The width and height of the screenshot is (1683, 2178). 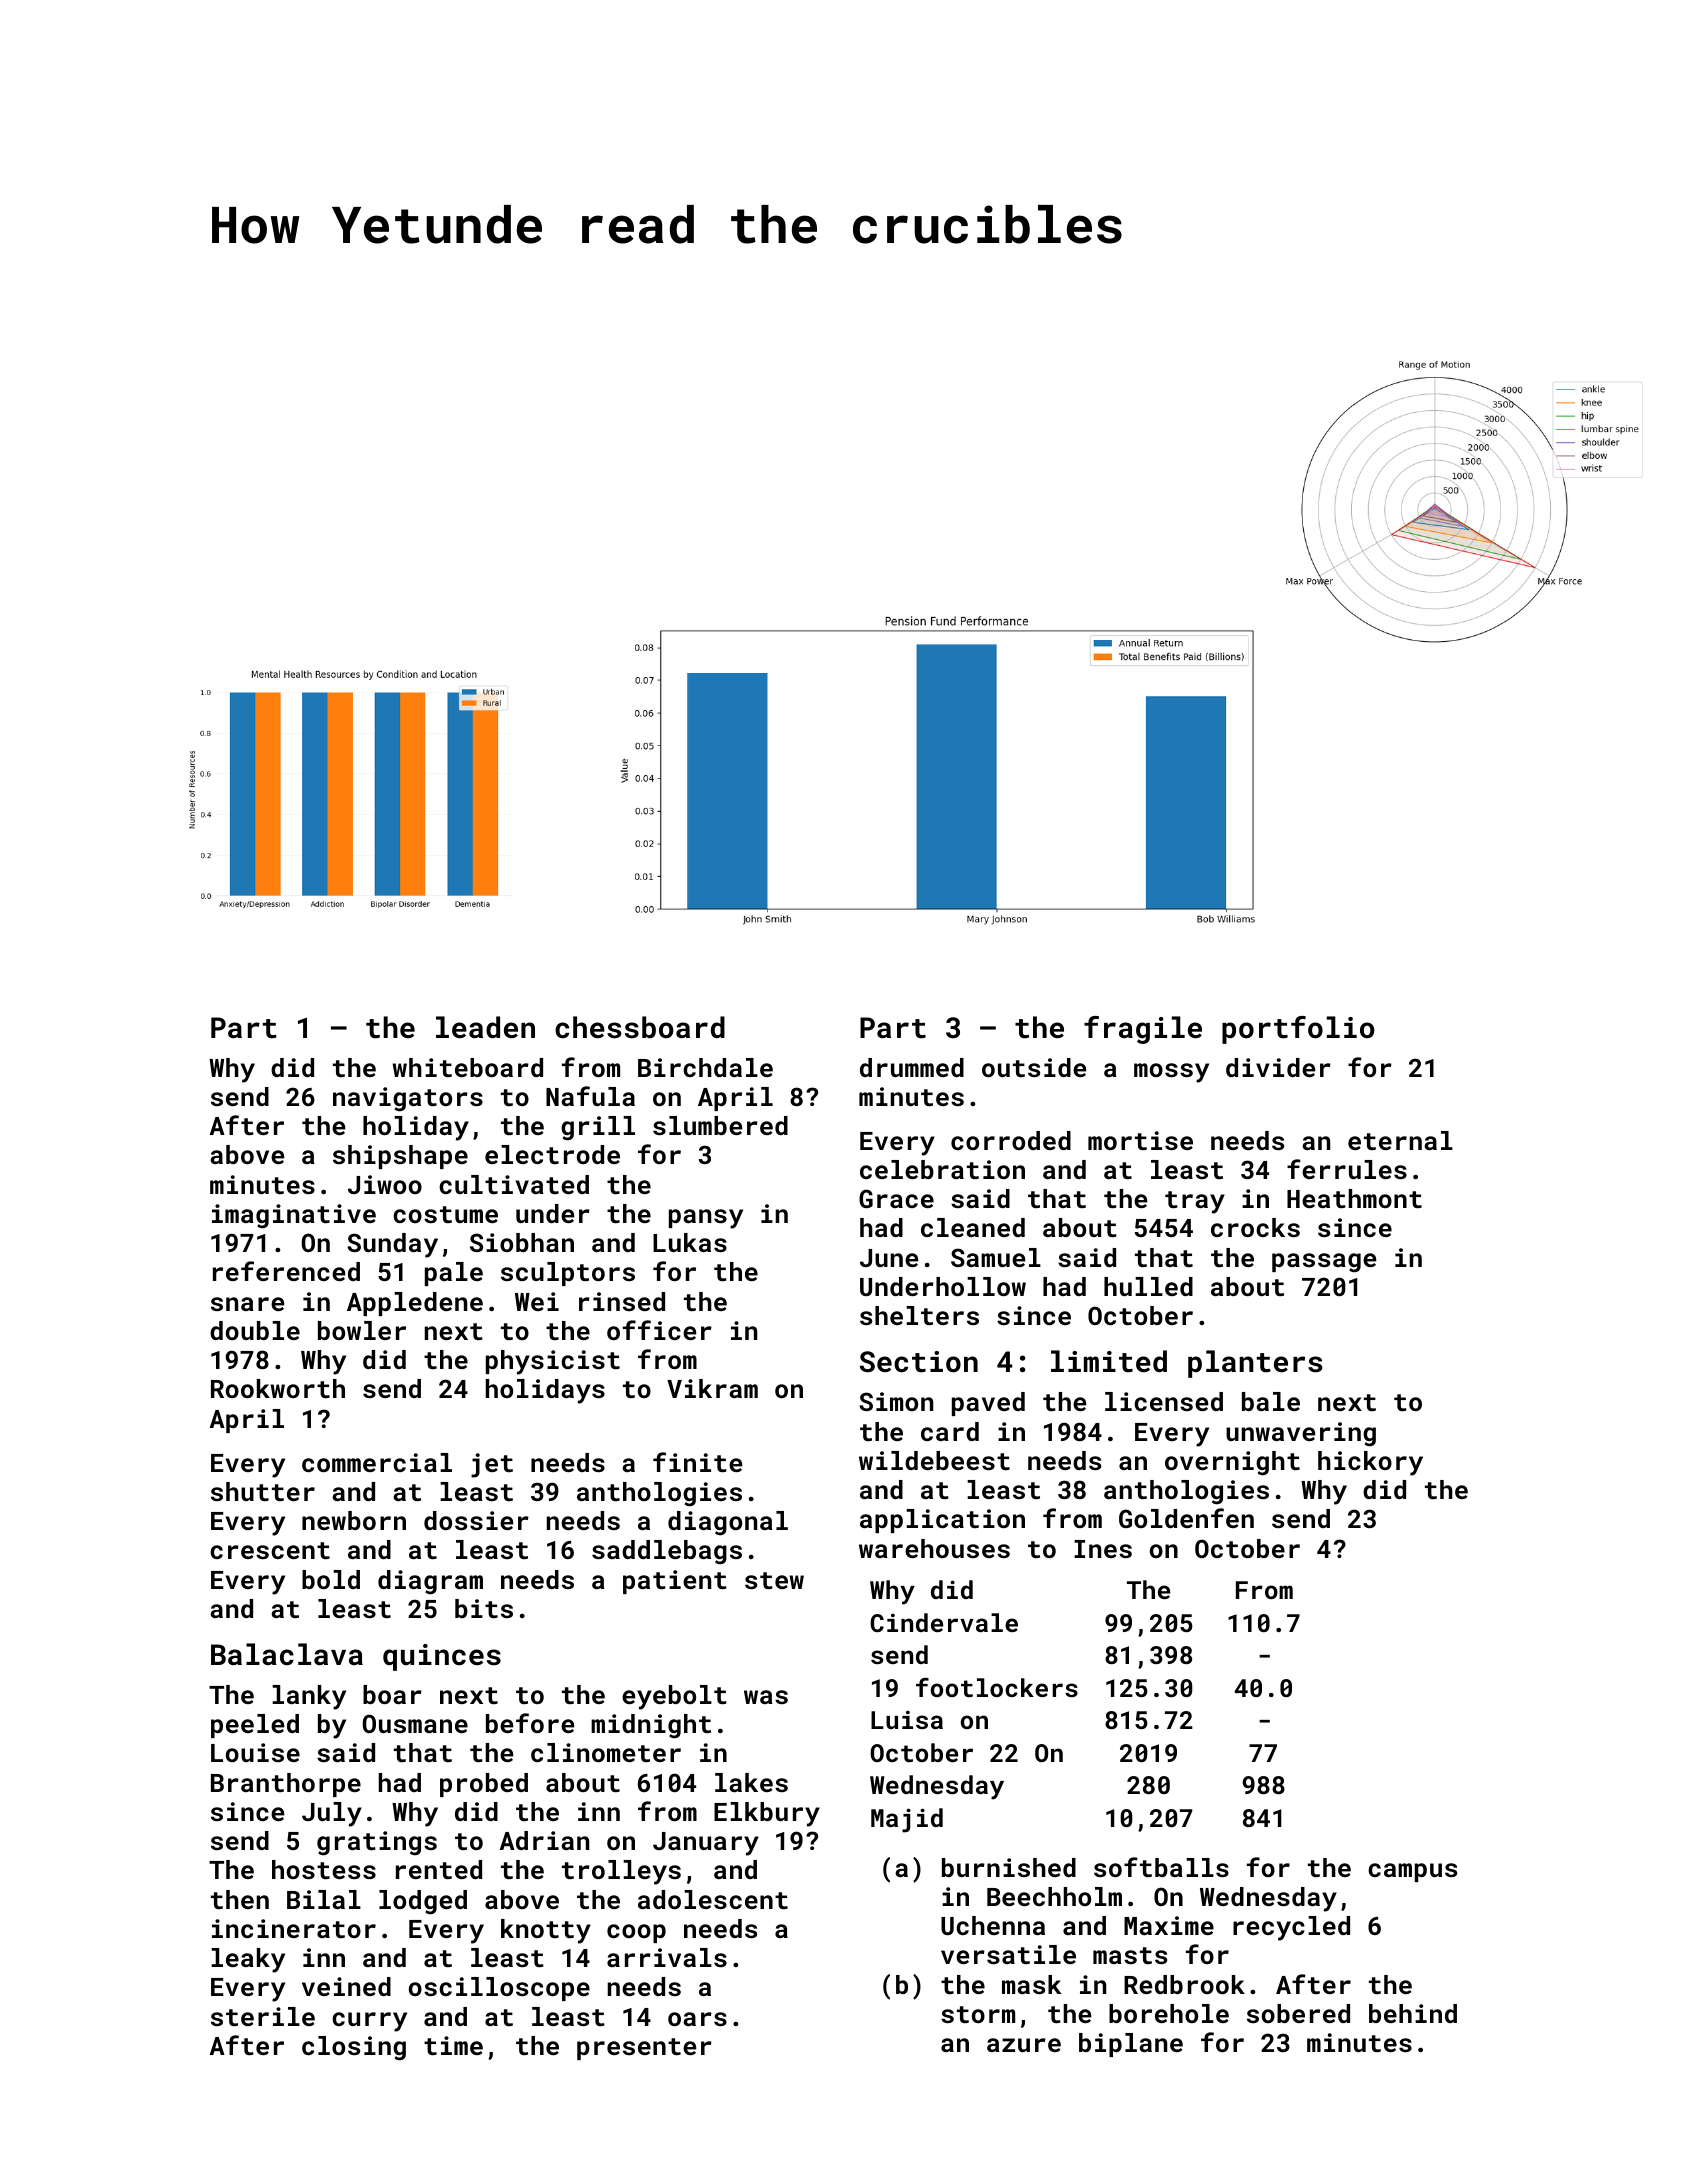 What do you see at coordinates (354, 2048) in the screenshot?
I see `closing` at bounding box center [354, 2048].
